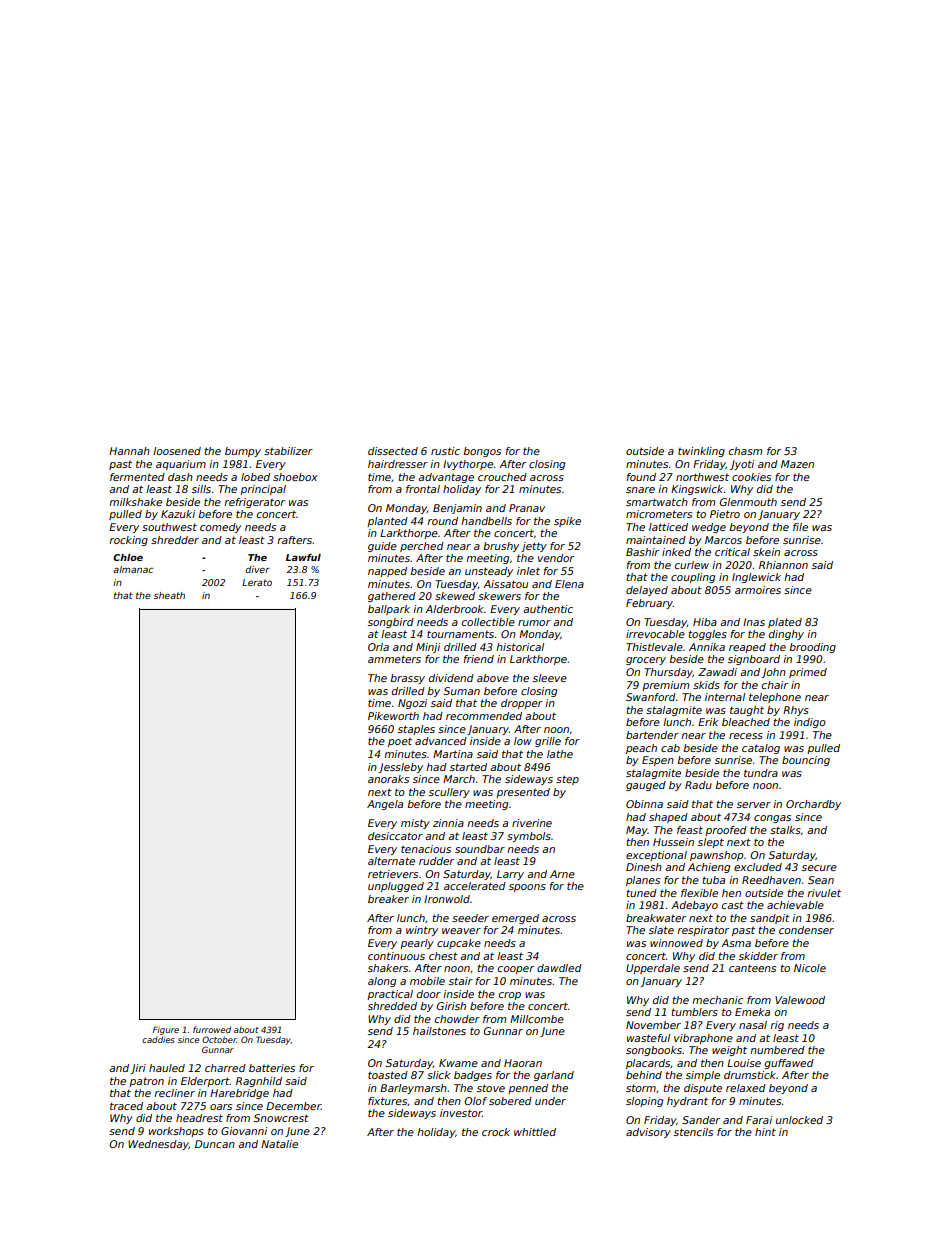 The image size is (952, 1233). Describe the element at coordinates (212, 1029) in the screenshot. I see `furrowed` at that location.
